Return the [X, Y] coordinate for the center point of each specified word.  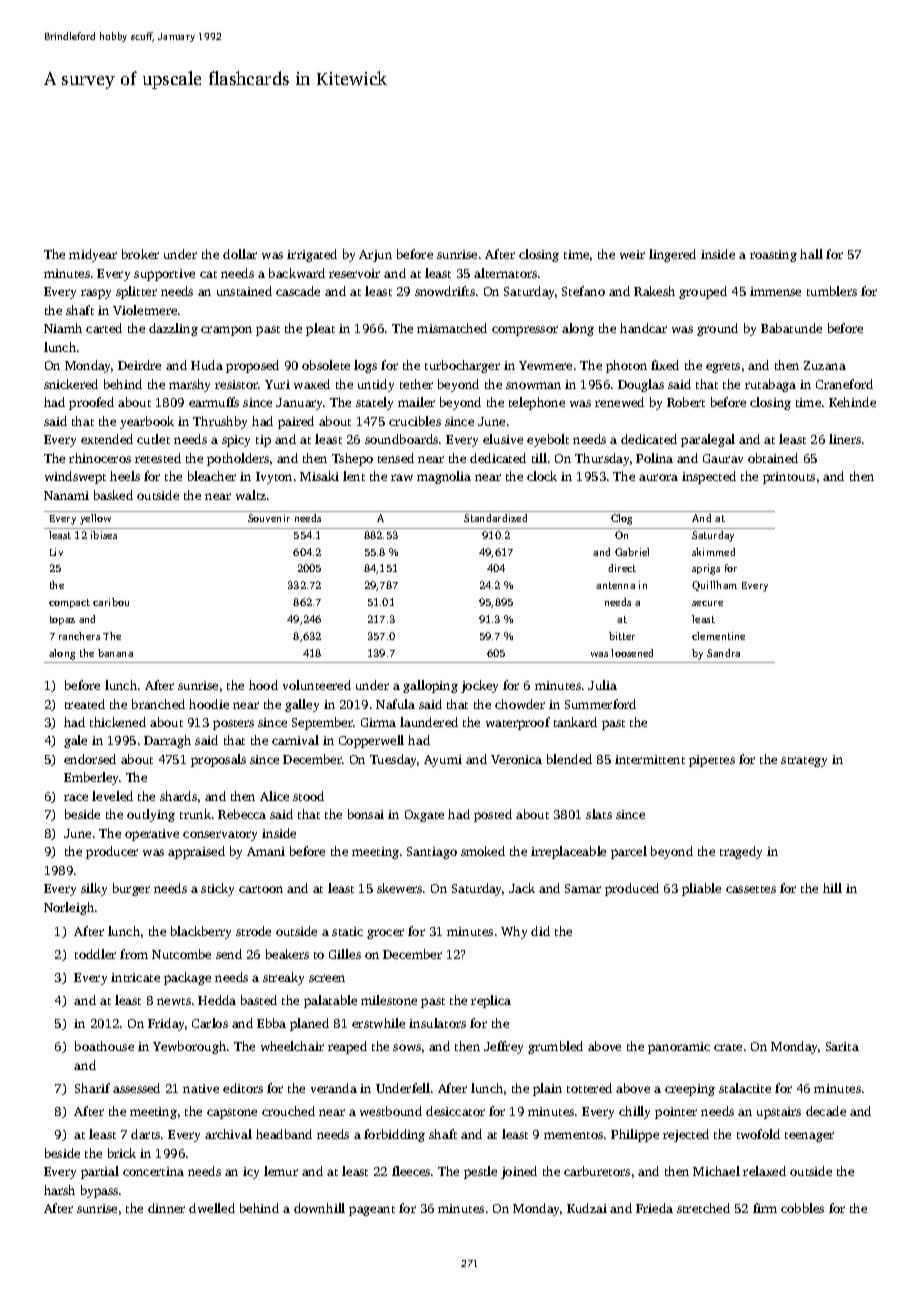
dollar [240, 254]
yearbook [147, 422]
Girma [378, 722]
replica [491, 1001]
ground [717, 329]
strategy [804, 762]
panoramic [679, 1048]
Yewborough [189, 1047]
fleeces [411, 1171]
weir [632, 254]
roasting [773, 256]
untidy [376, 385]
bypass [99, 1191]
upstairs [779, 1113]
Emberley [91, 778]
